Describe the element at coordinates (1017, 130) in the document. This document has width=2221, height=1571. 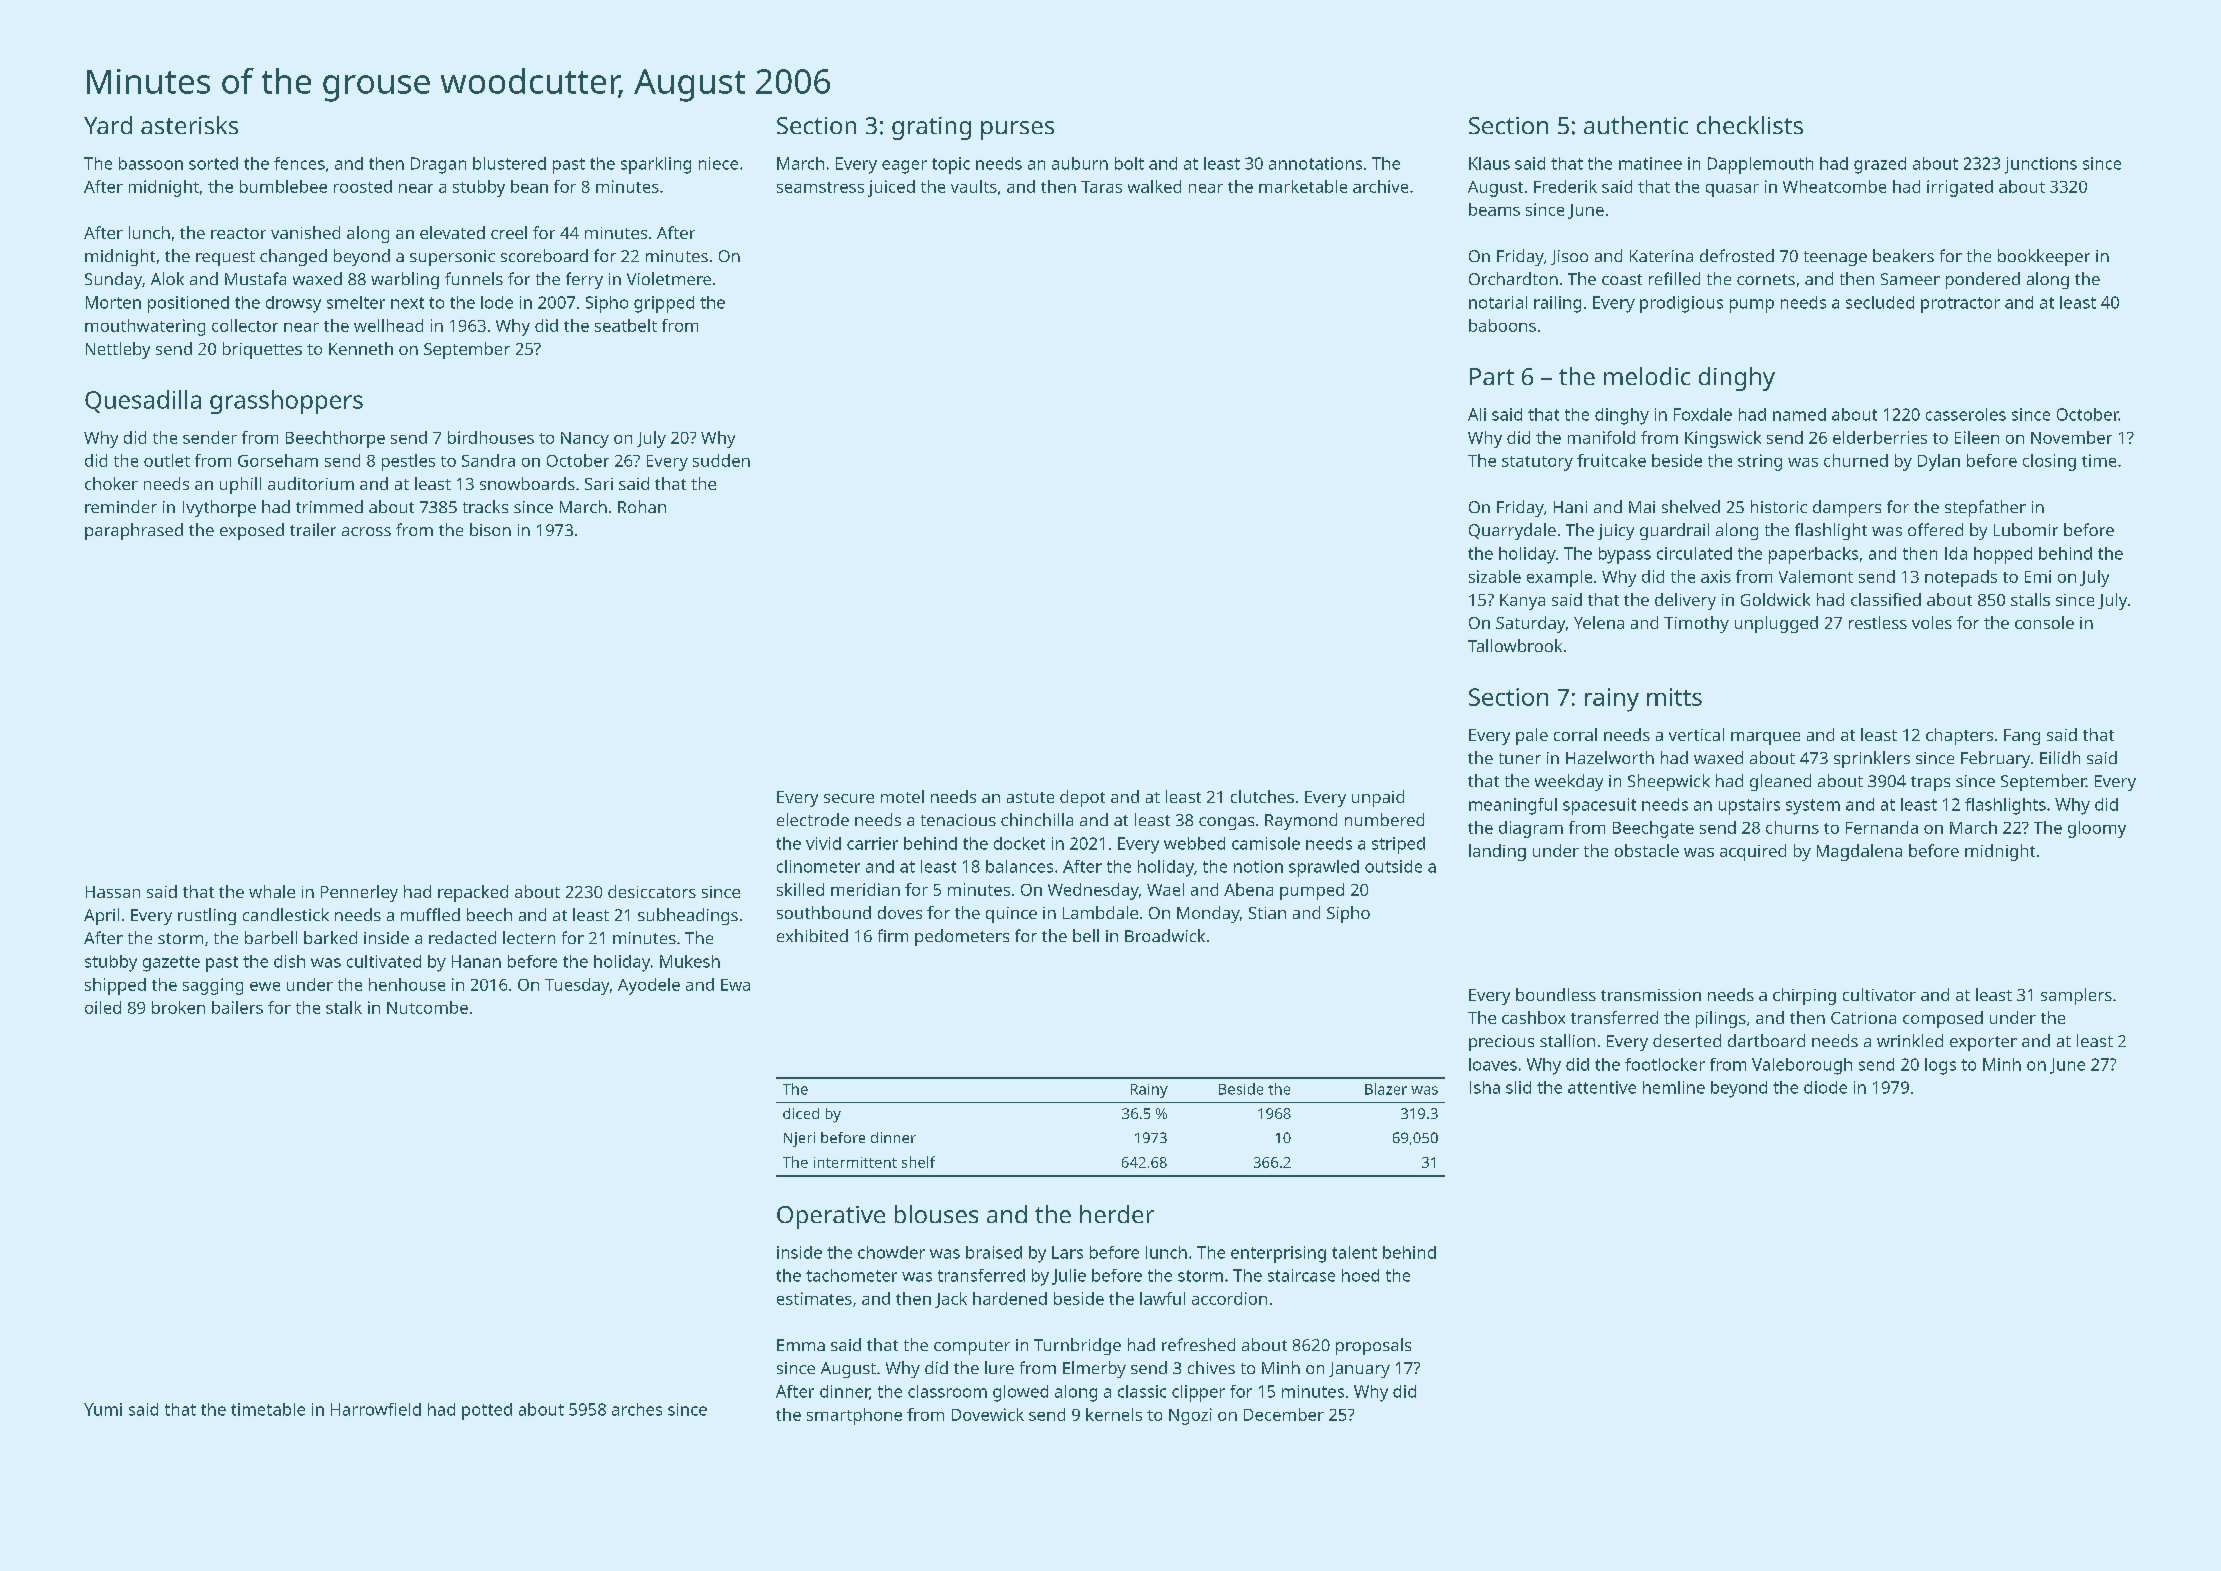
I see `purses` at that location.
